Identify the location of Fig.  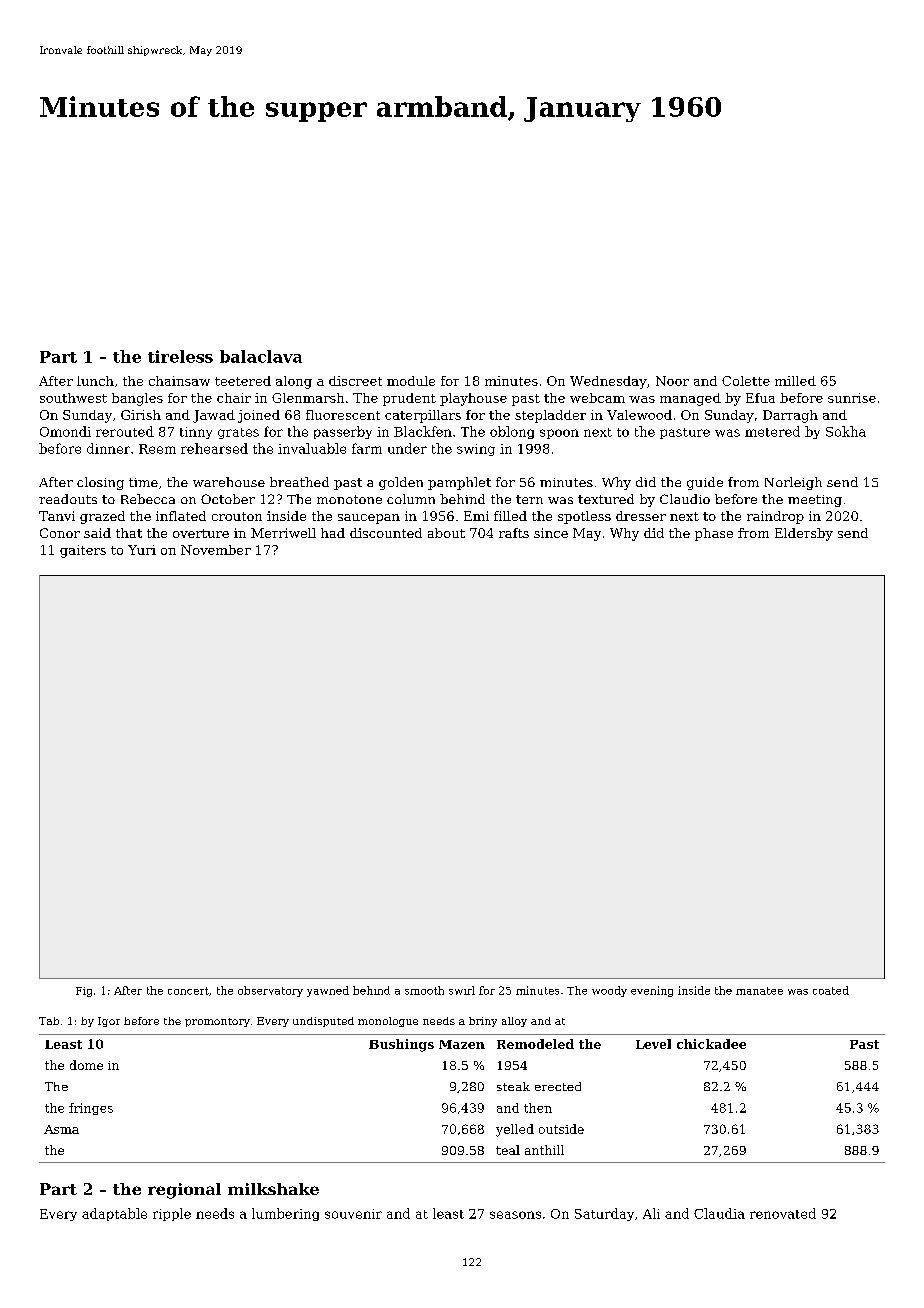
(84, 992).
